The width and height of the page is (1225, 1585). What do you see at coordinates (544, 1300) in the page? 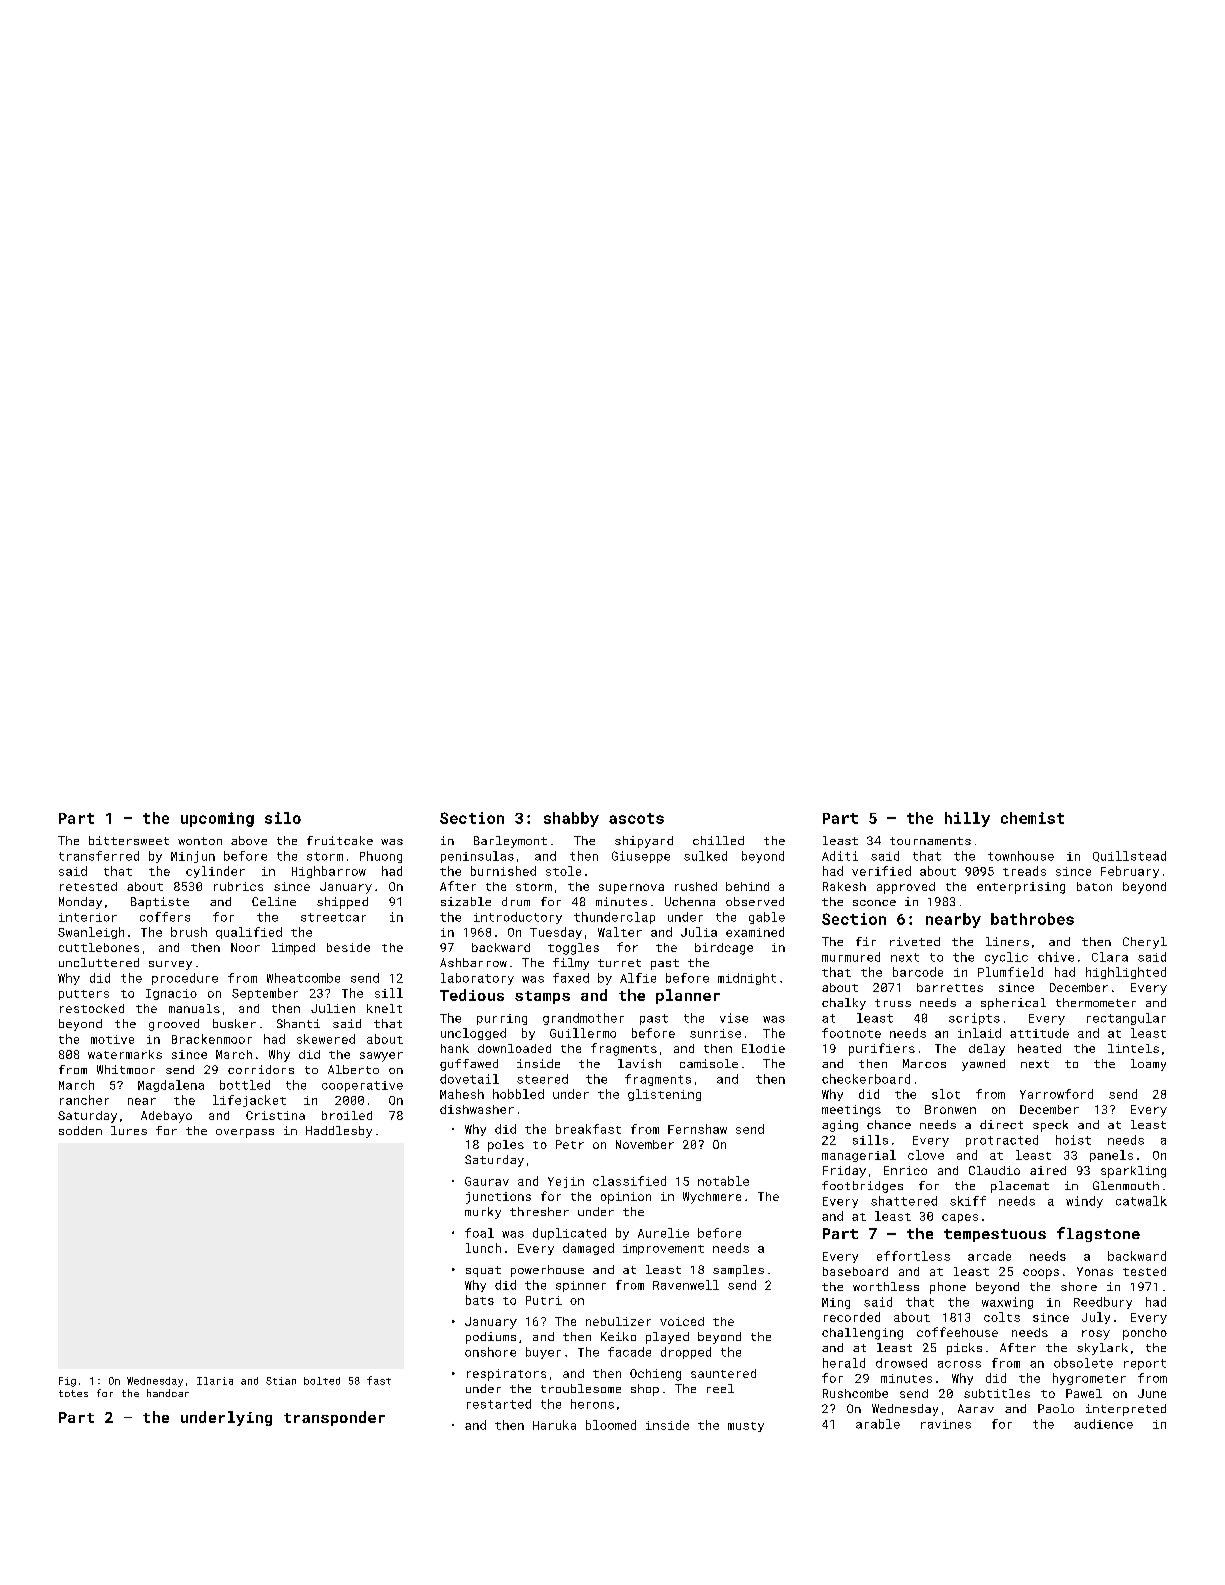
I see `Putri` at bounding box center [544, 1300].
